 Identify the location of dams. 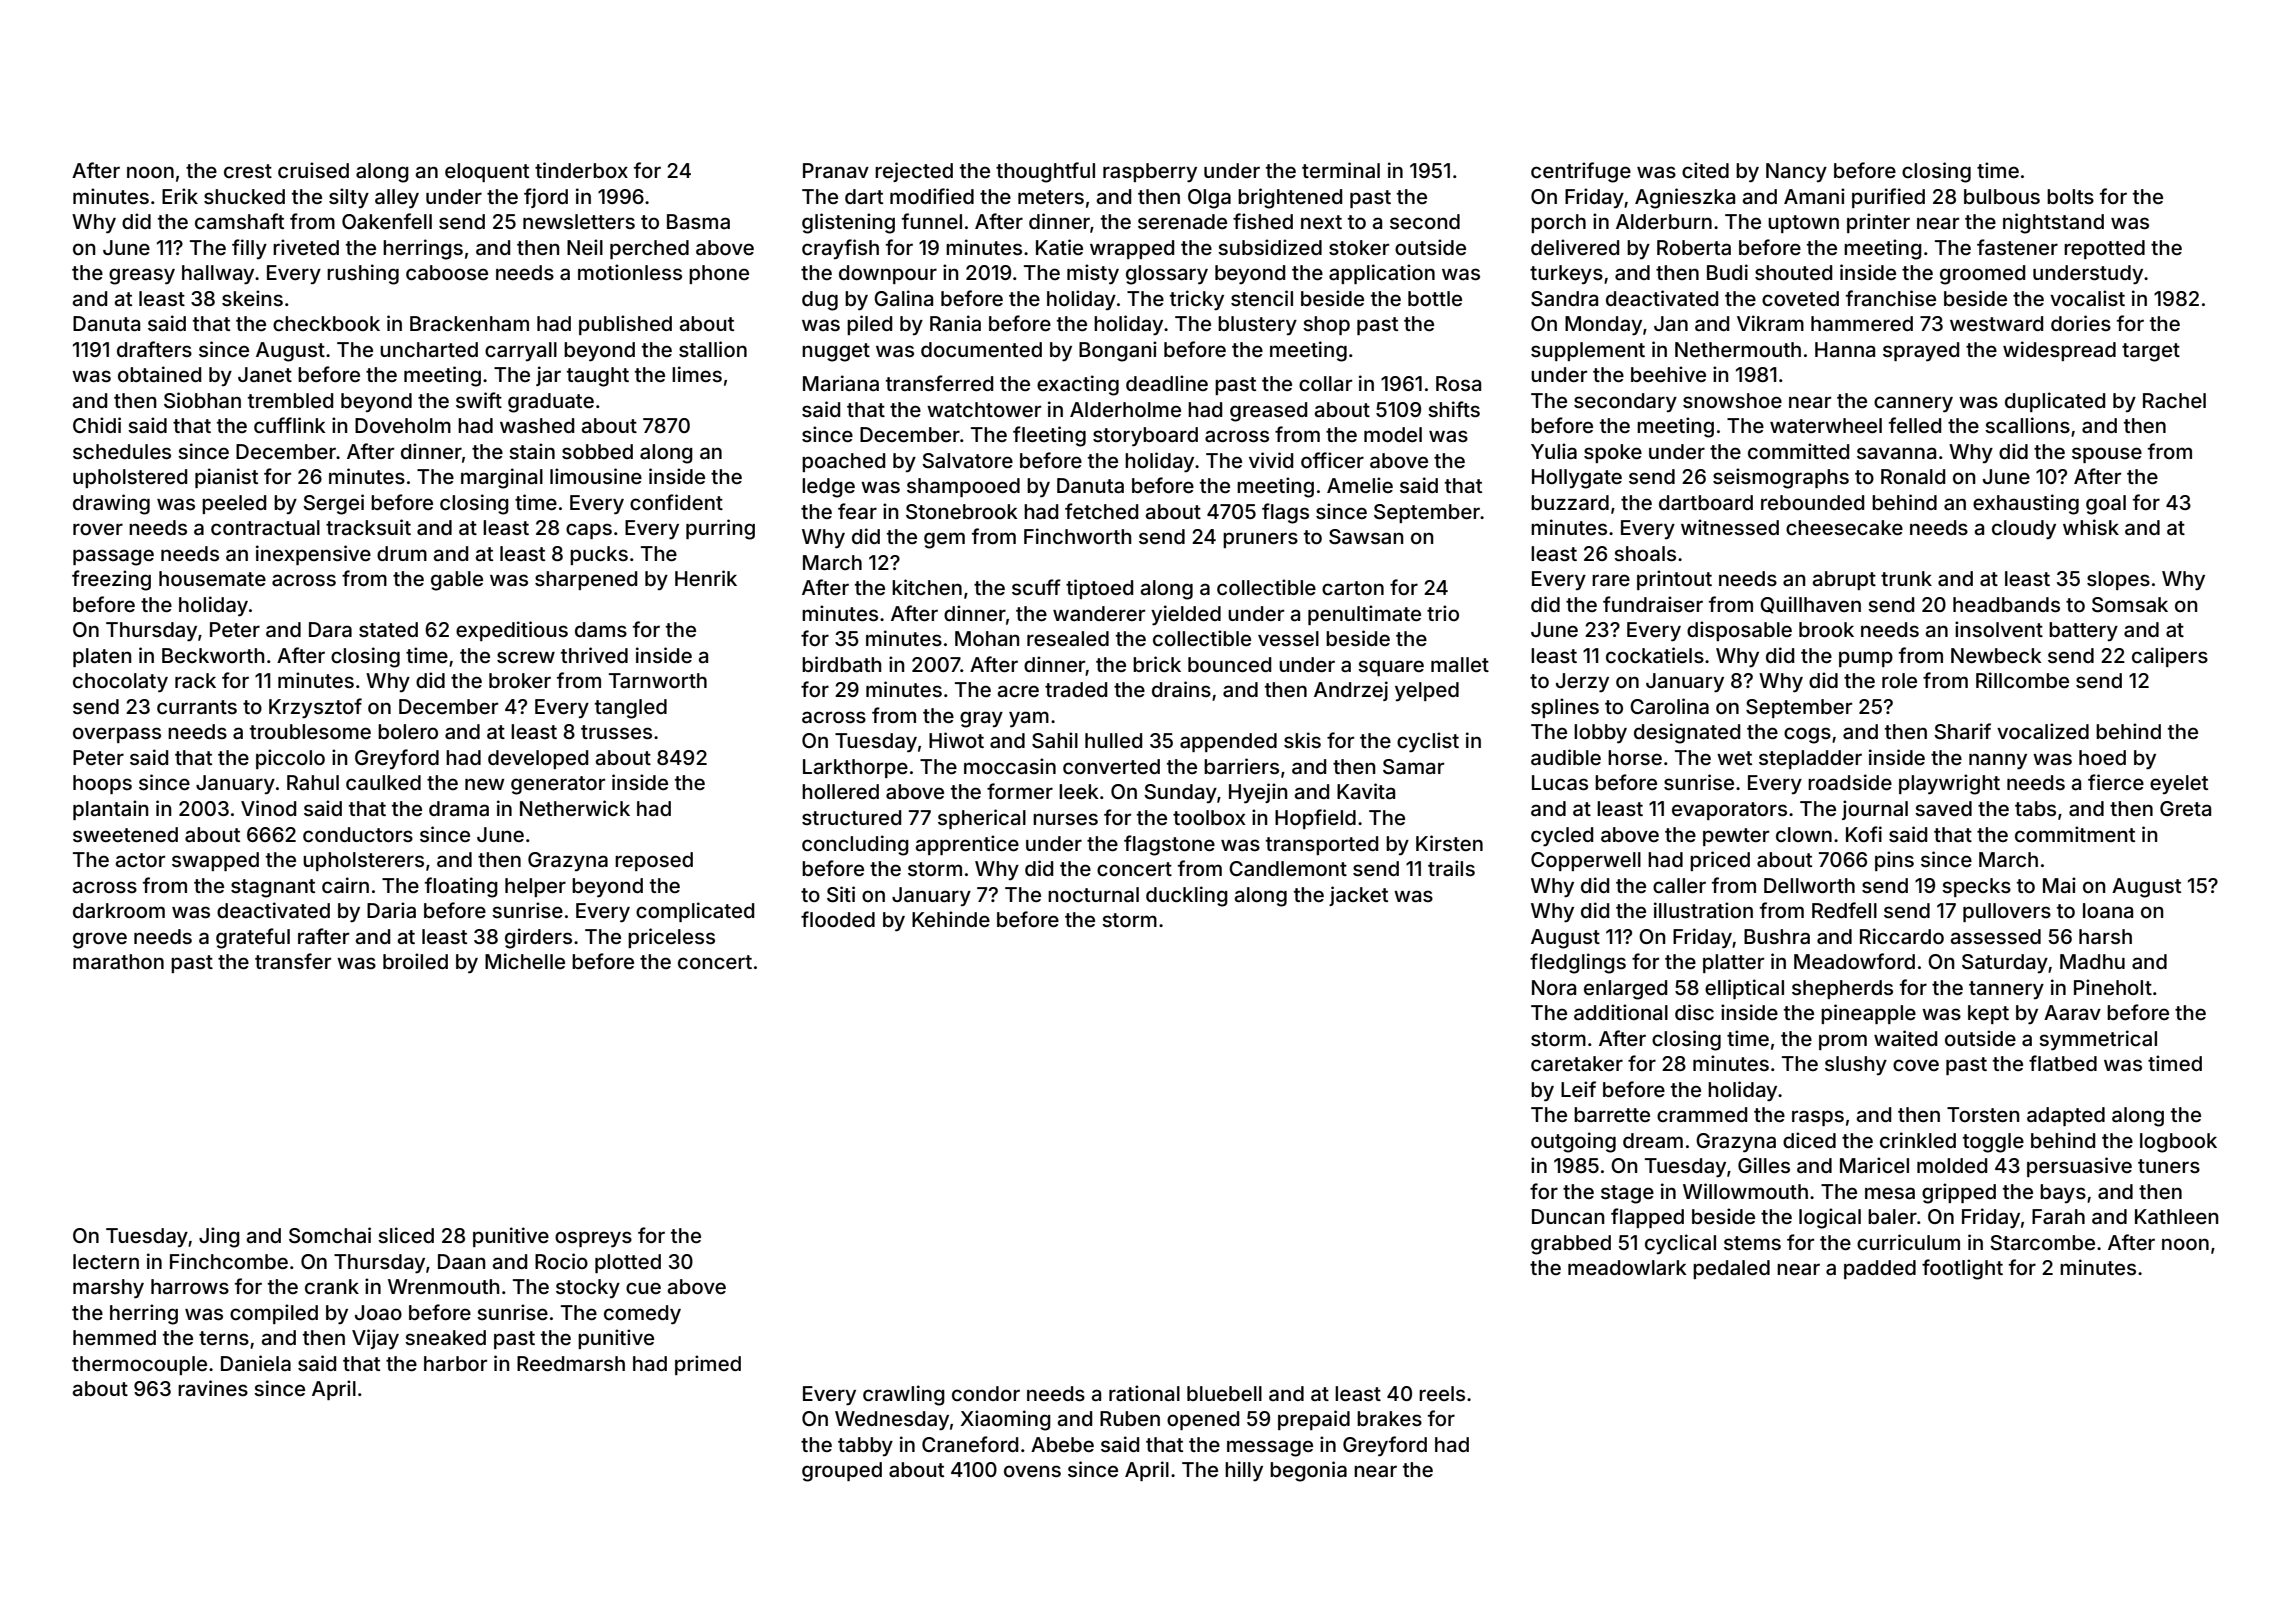
(601, 629).
